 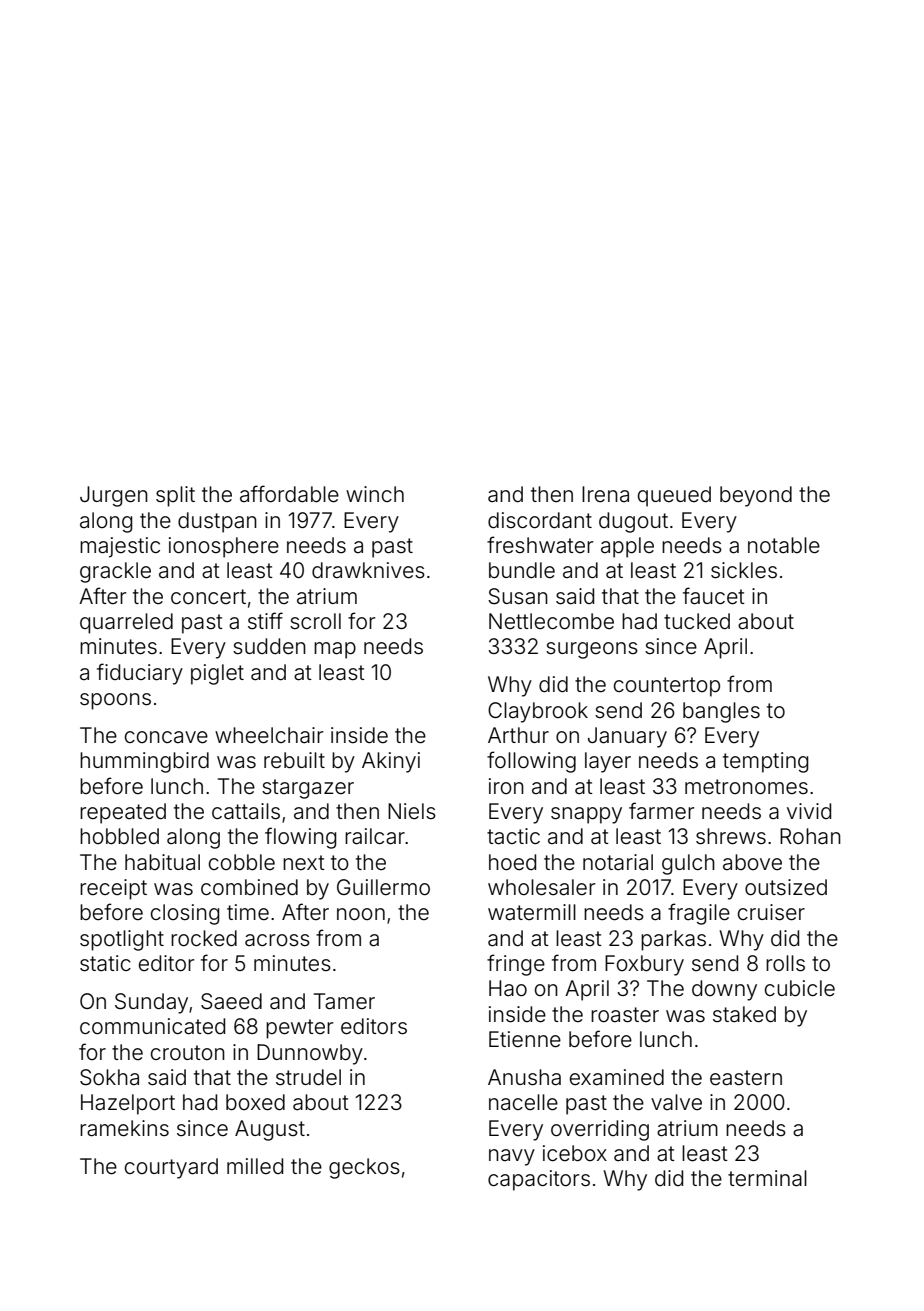 I want to click on beyond, so click(x=756, y=496).
